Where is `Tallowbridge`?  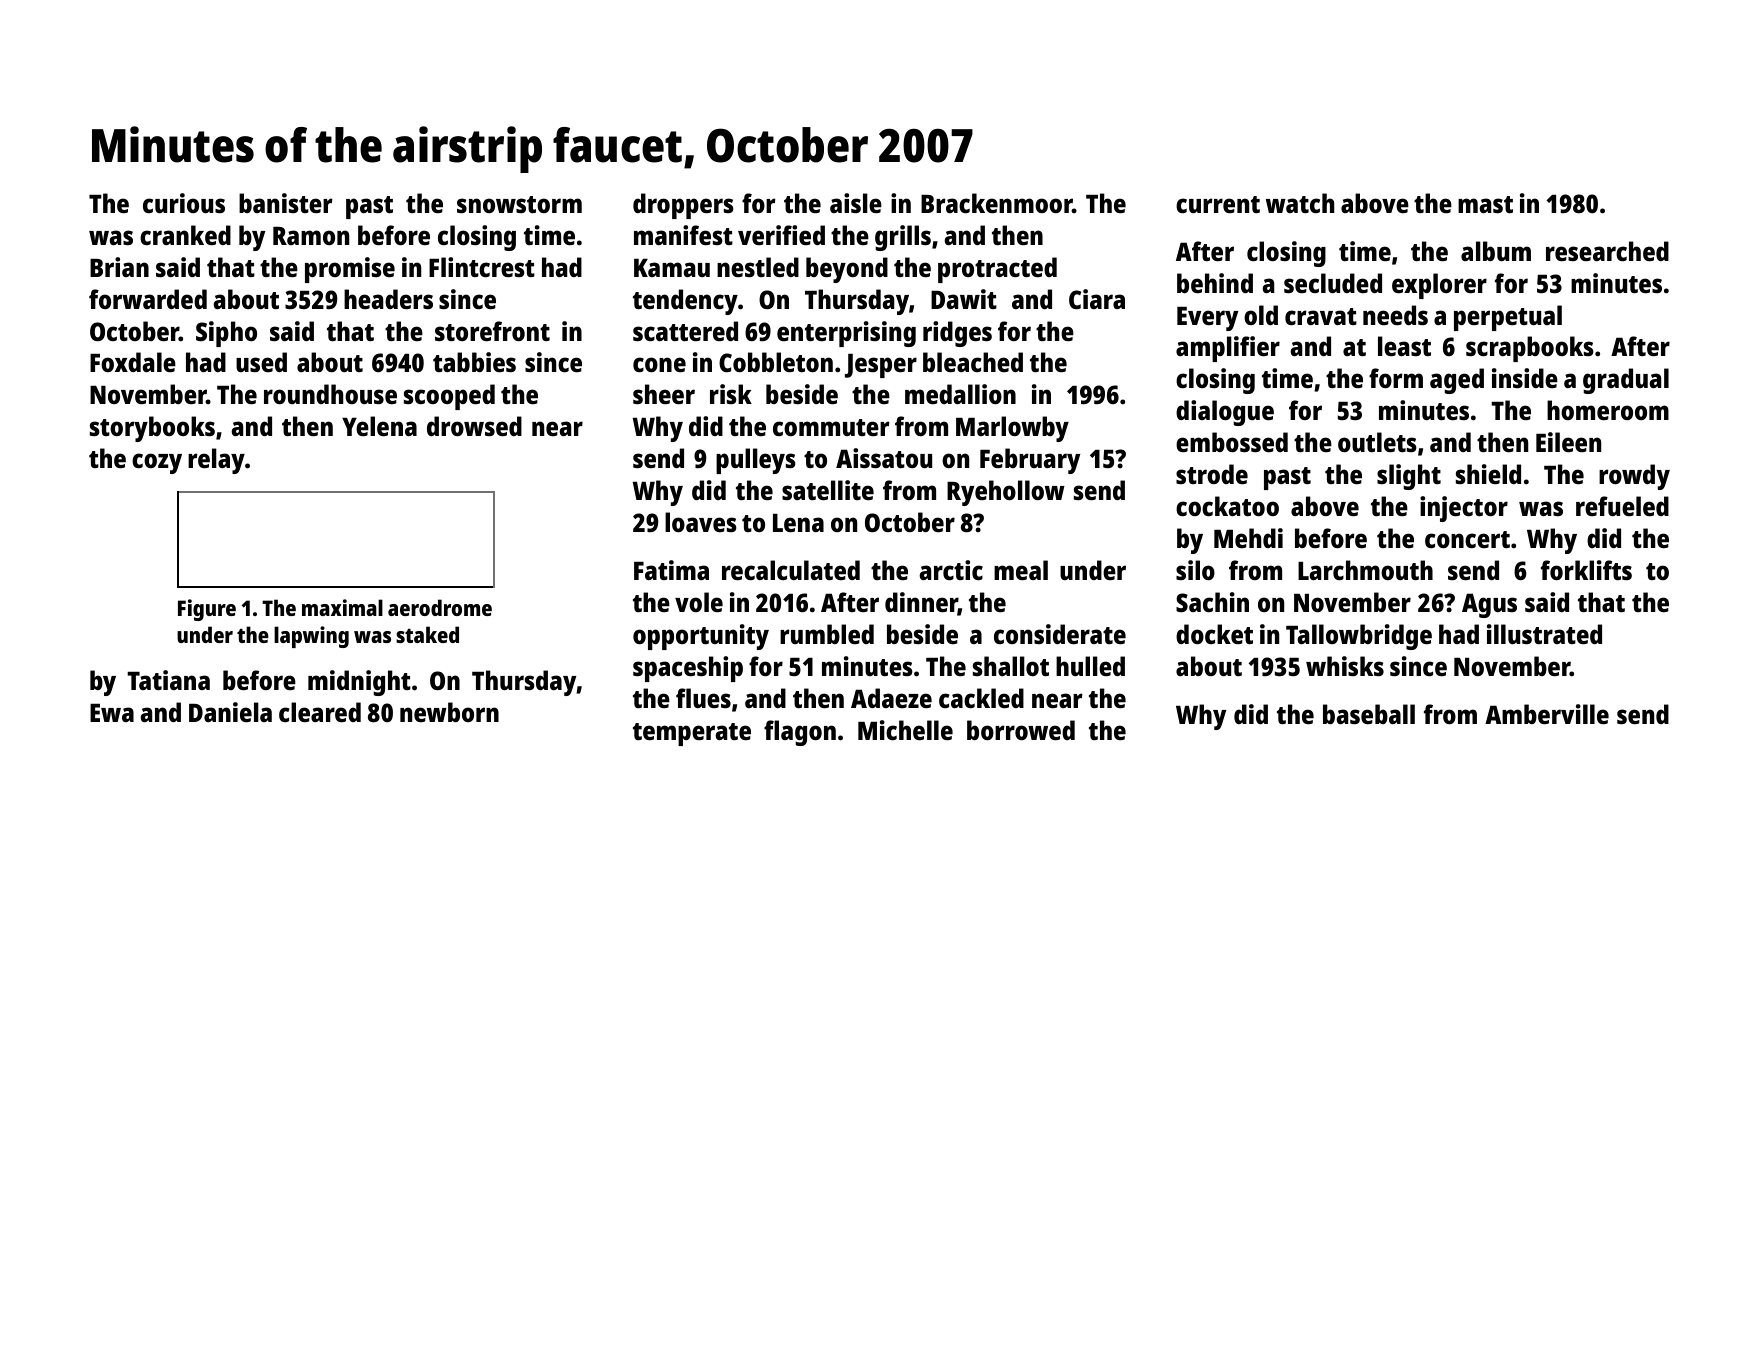 Tallowbridge is located at coordinates (1359, 637).
